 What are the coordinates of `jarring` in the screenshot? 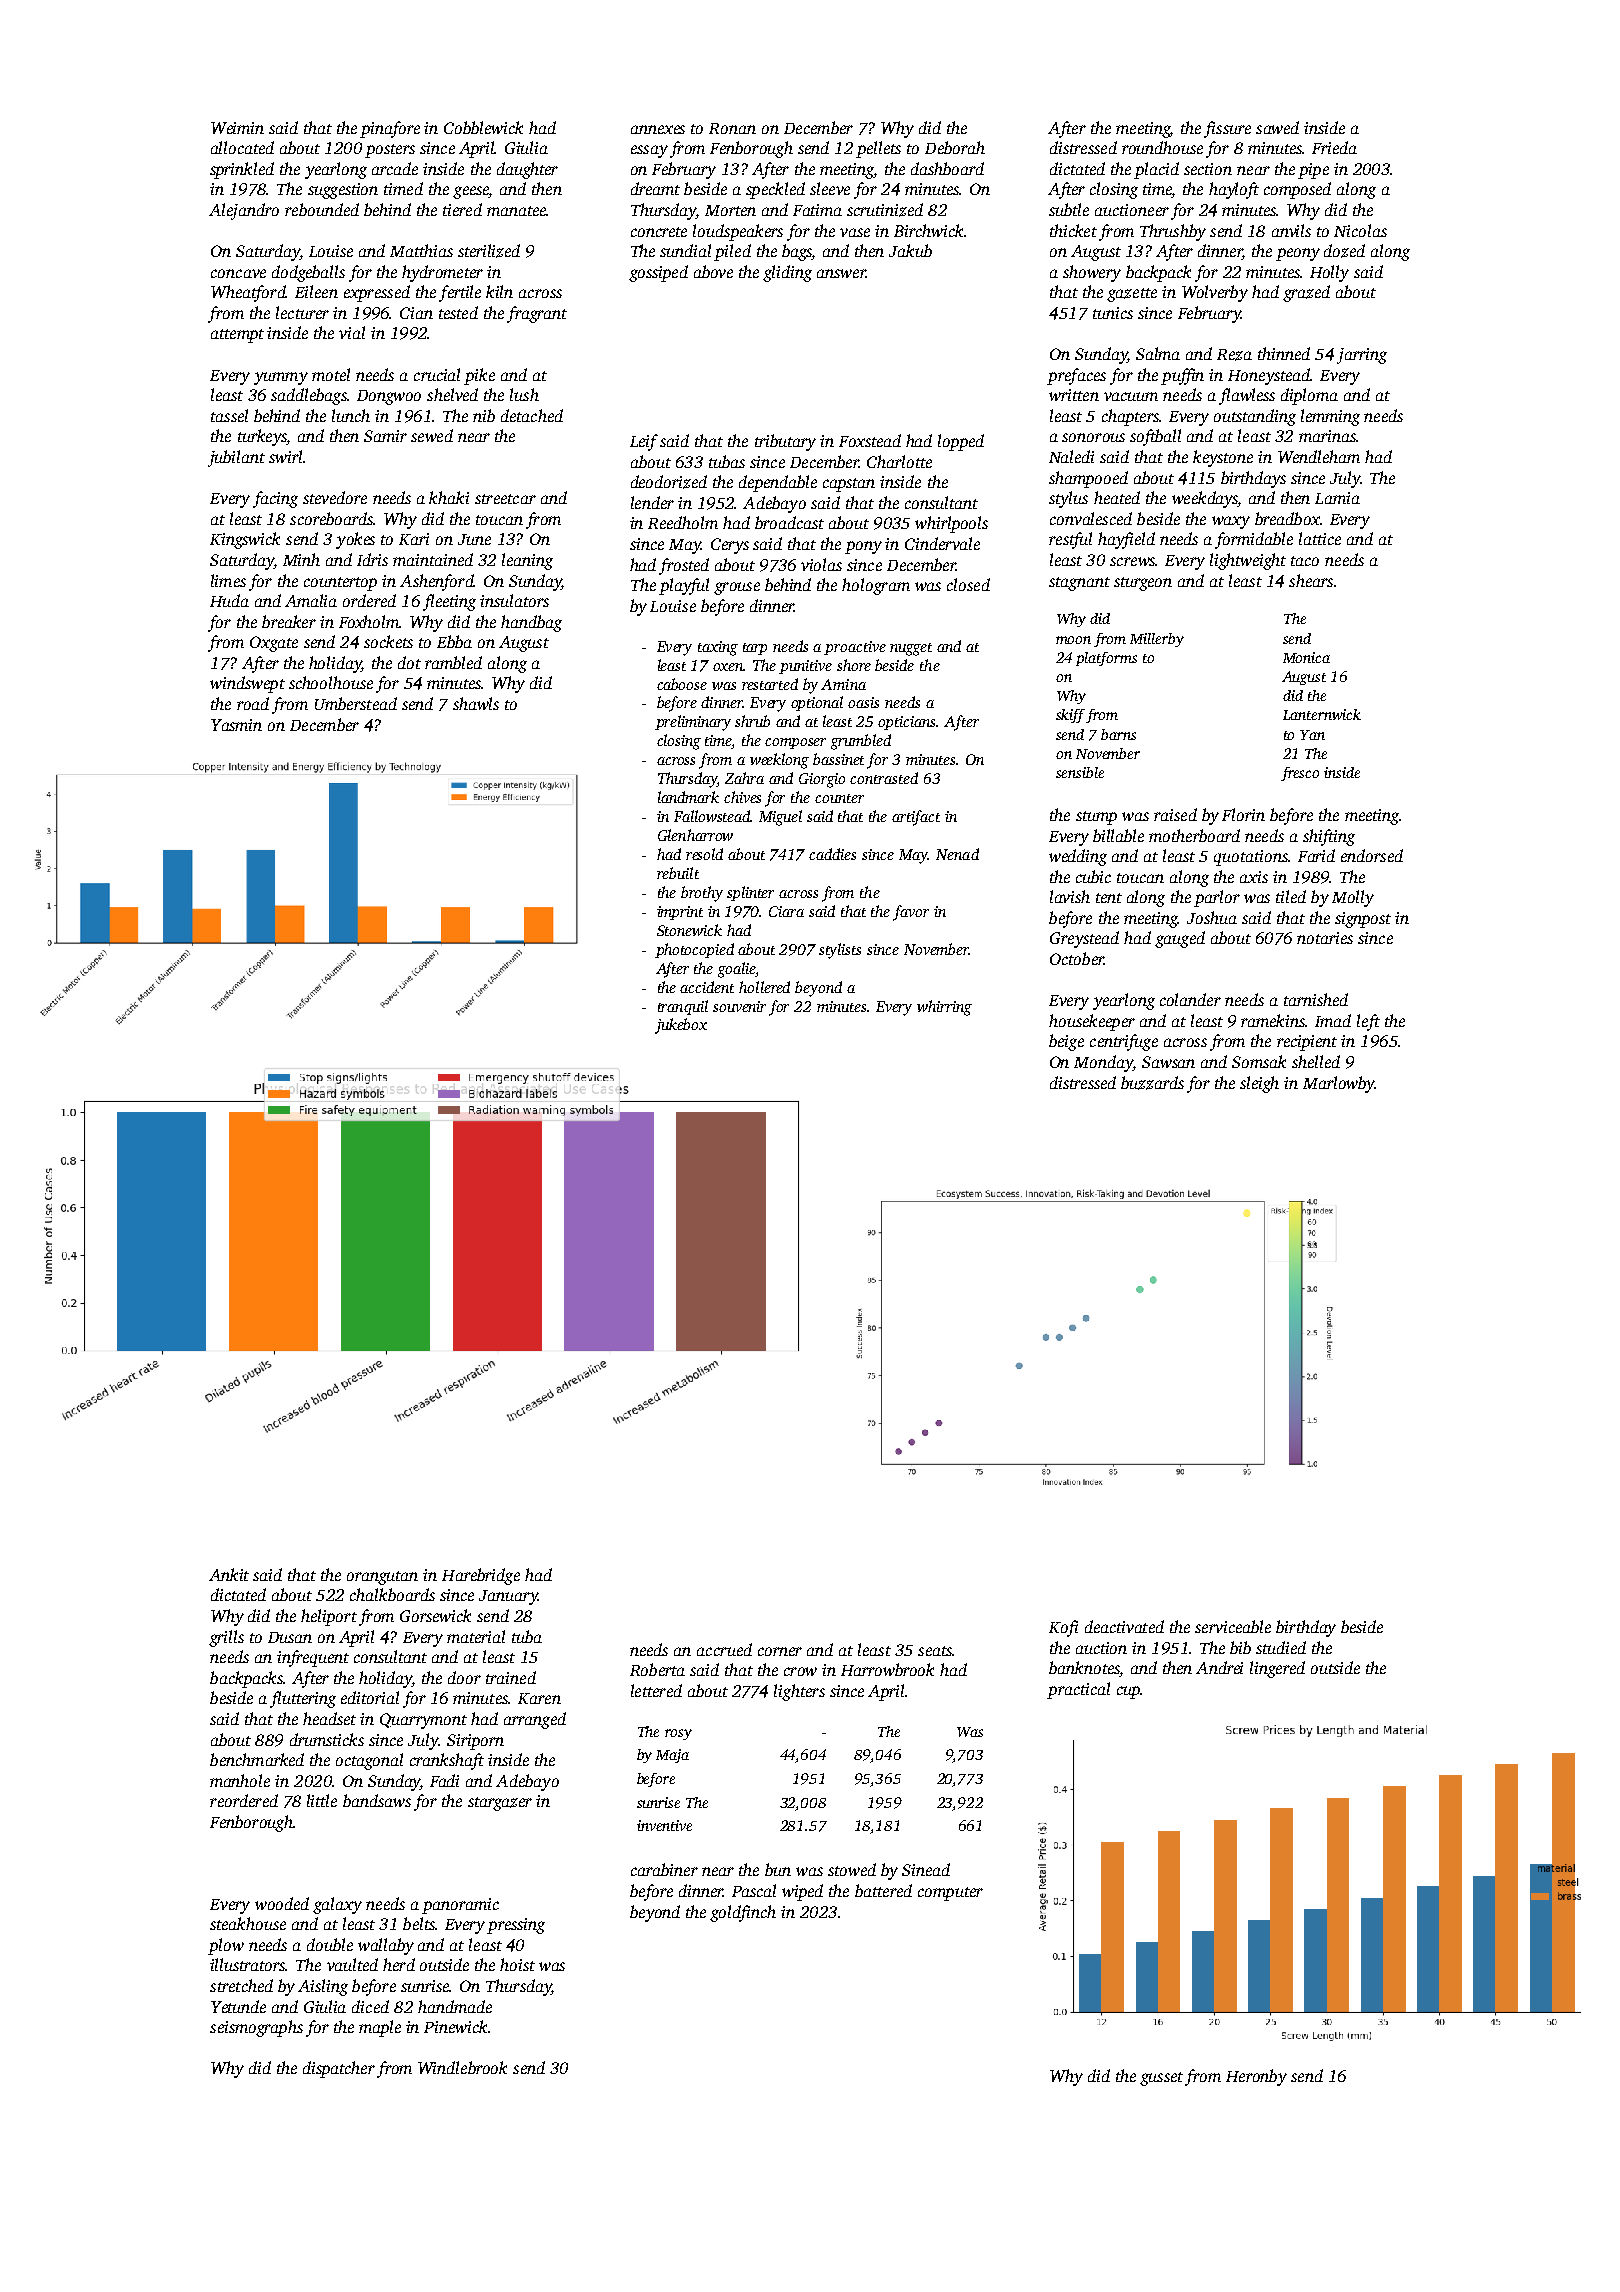 It's located at (1362, 356).
